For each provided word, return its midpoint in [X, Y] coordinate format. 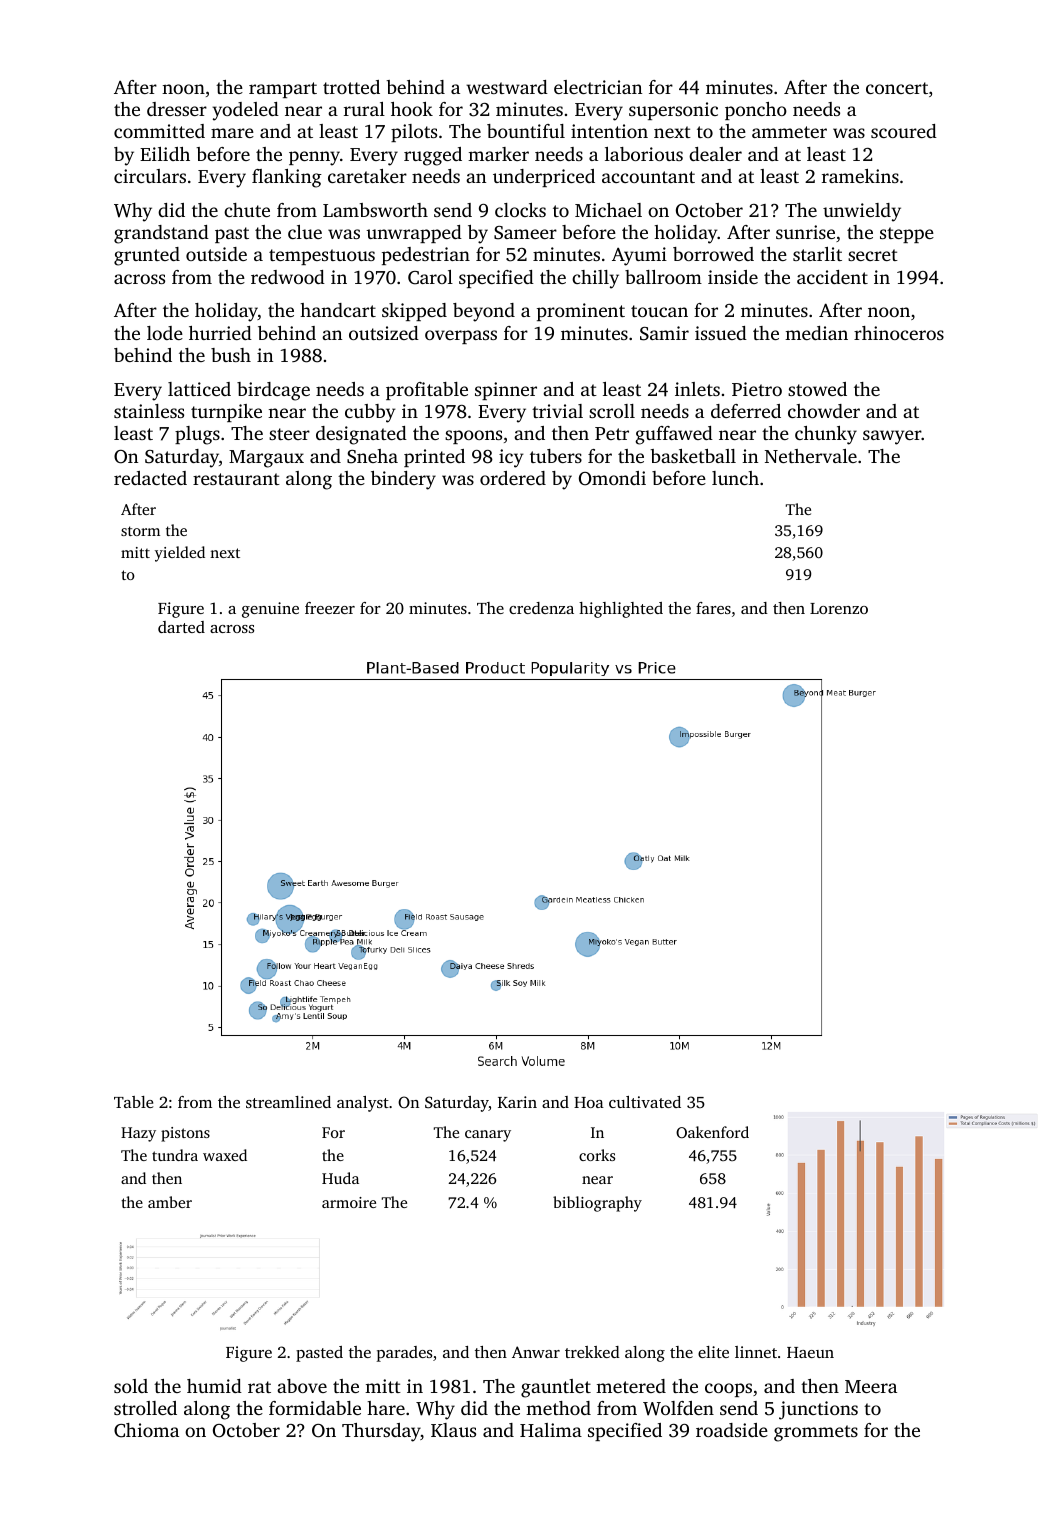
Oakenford [712, 1132]
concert [897, 88]
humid [214, 1386]
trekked [592, 1352]
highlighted [621, 610]
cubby [370, 413]
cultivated [645, 1102]
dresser [177, 109]
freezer [330, 608]
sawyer [892, 437]
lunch [735, 478]
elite [713, 1352]
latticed [199, 389]
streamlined [288, 1102]
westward [507, 87]
